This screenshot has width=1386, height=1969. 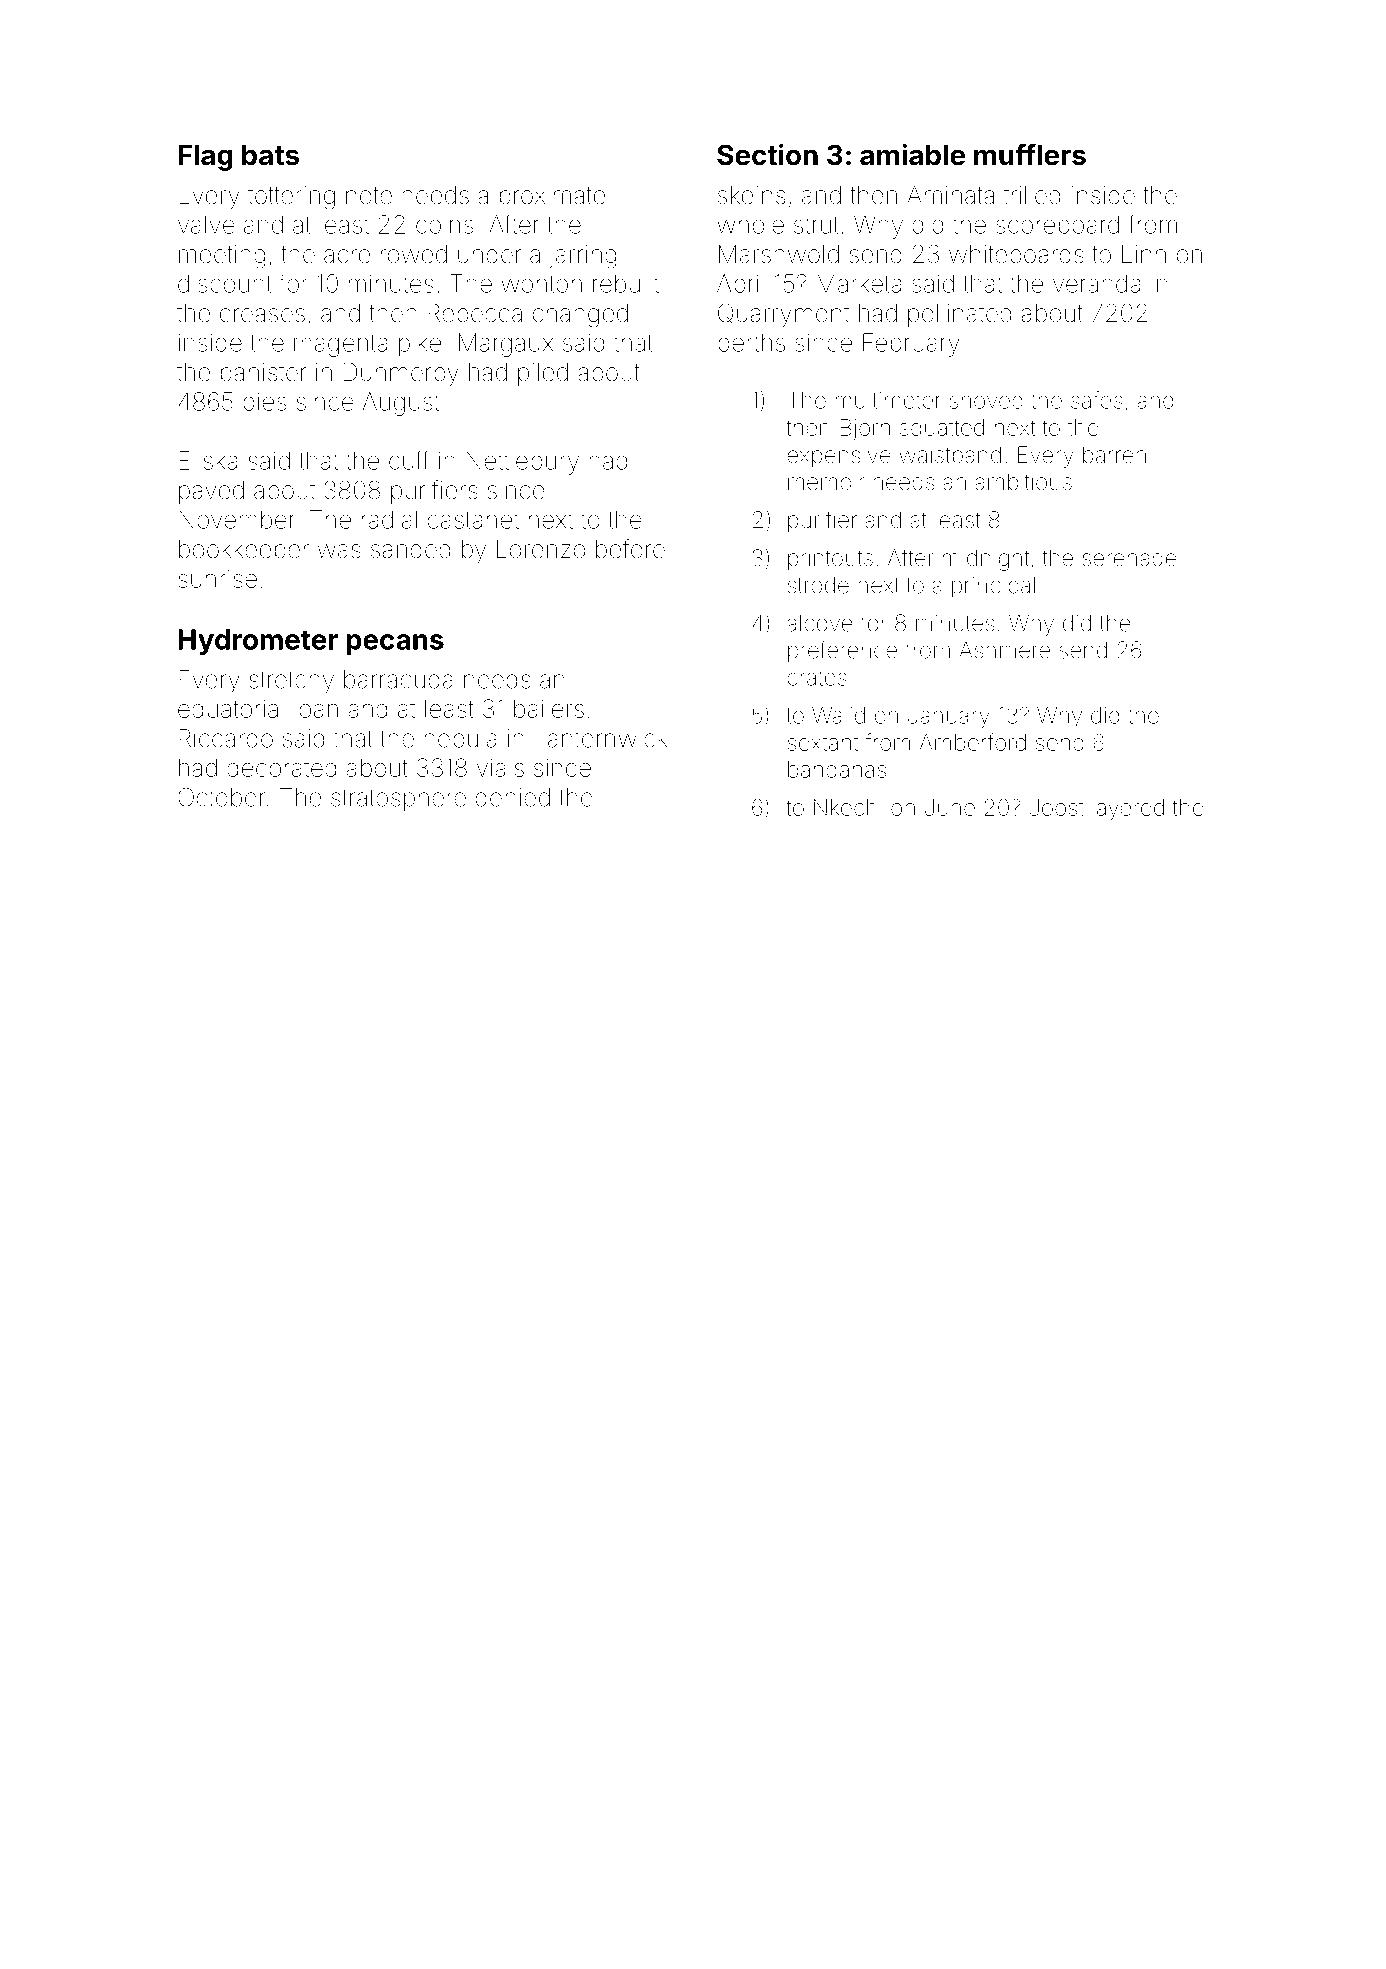 I want to click on veranda, so click(x=1096, y=283).
